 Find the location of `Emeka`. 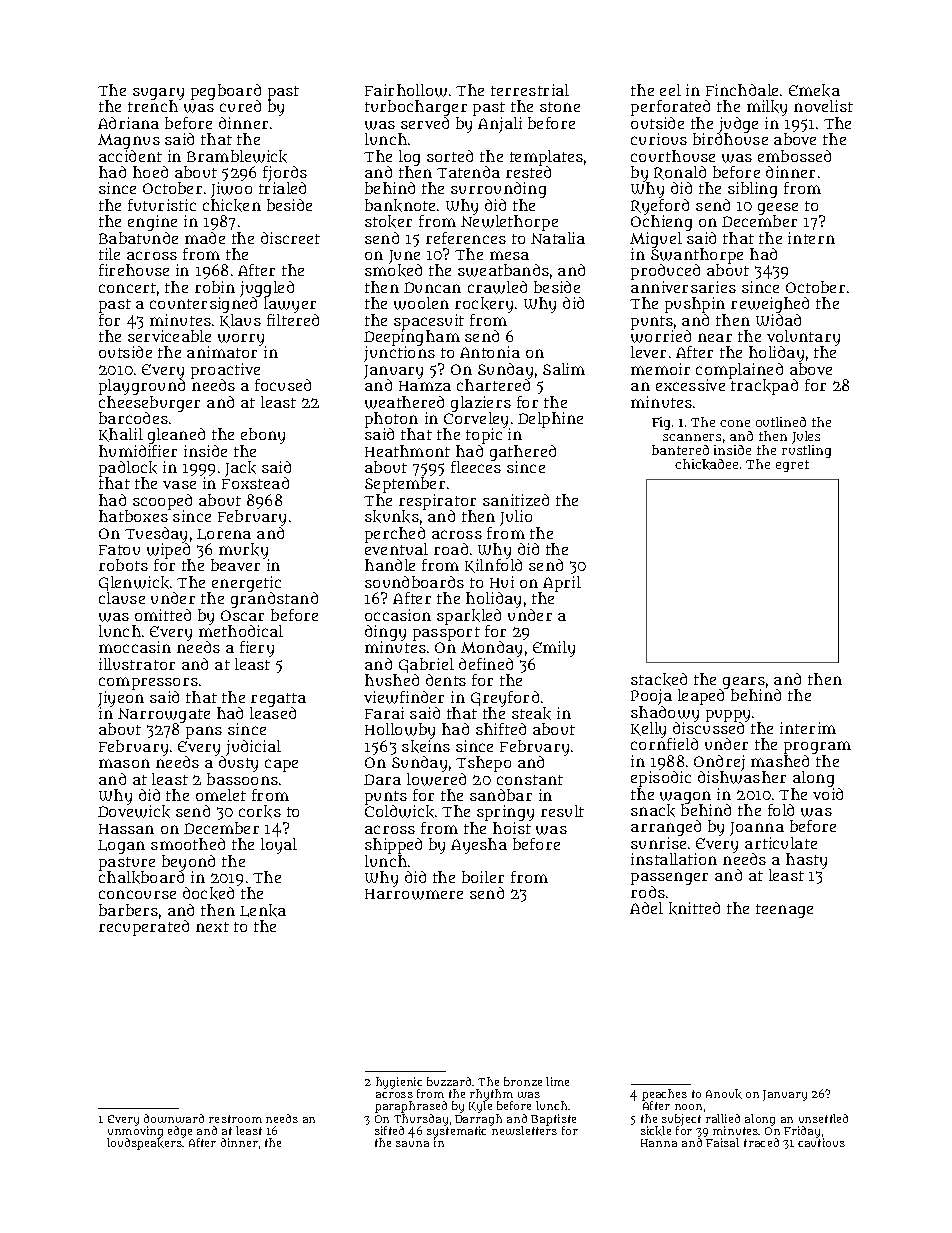

Emeka is located at coordinates (814, 90).
